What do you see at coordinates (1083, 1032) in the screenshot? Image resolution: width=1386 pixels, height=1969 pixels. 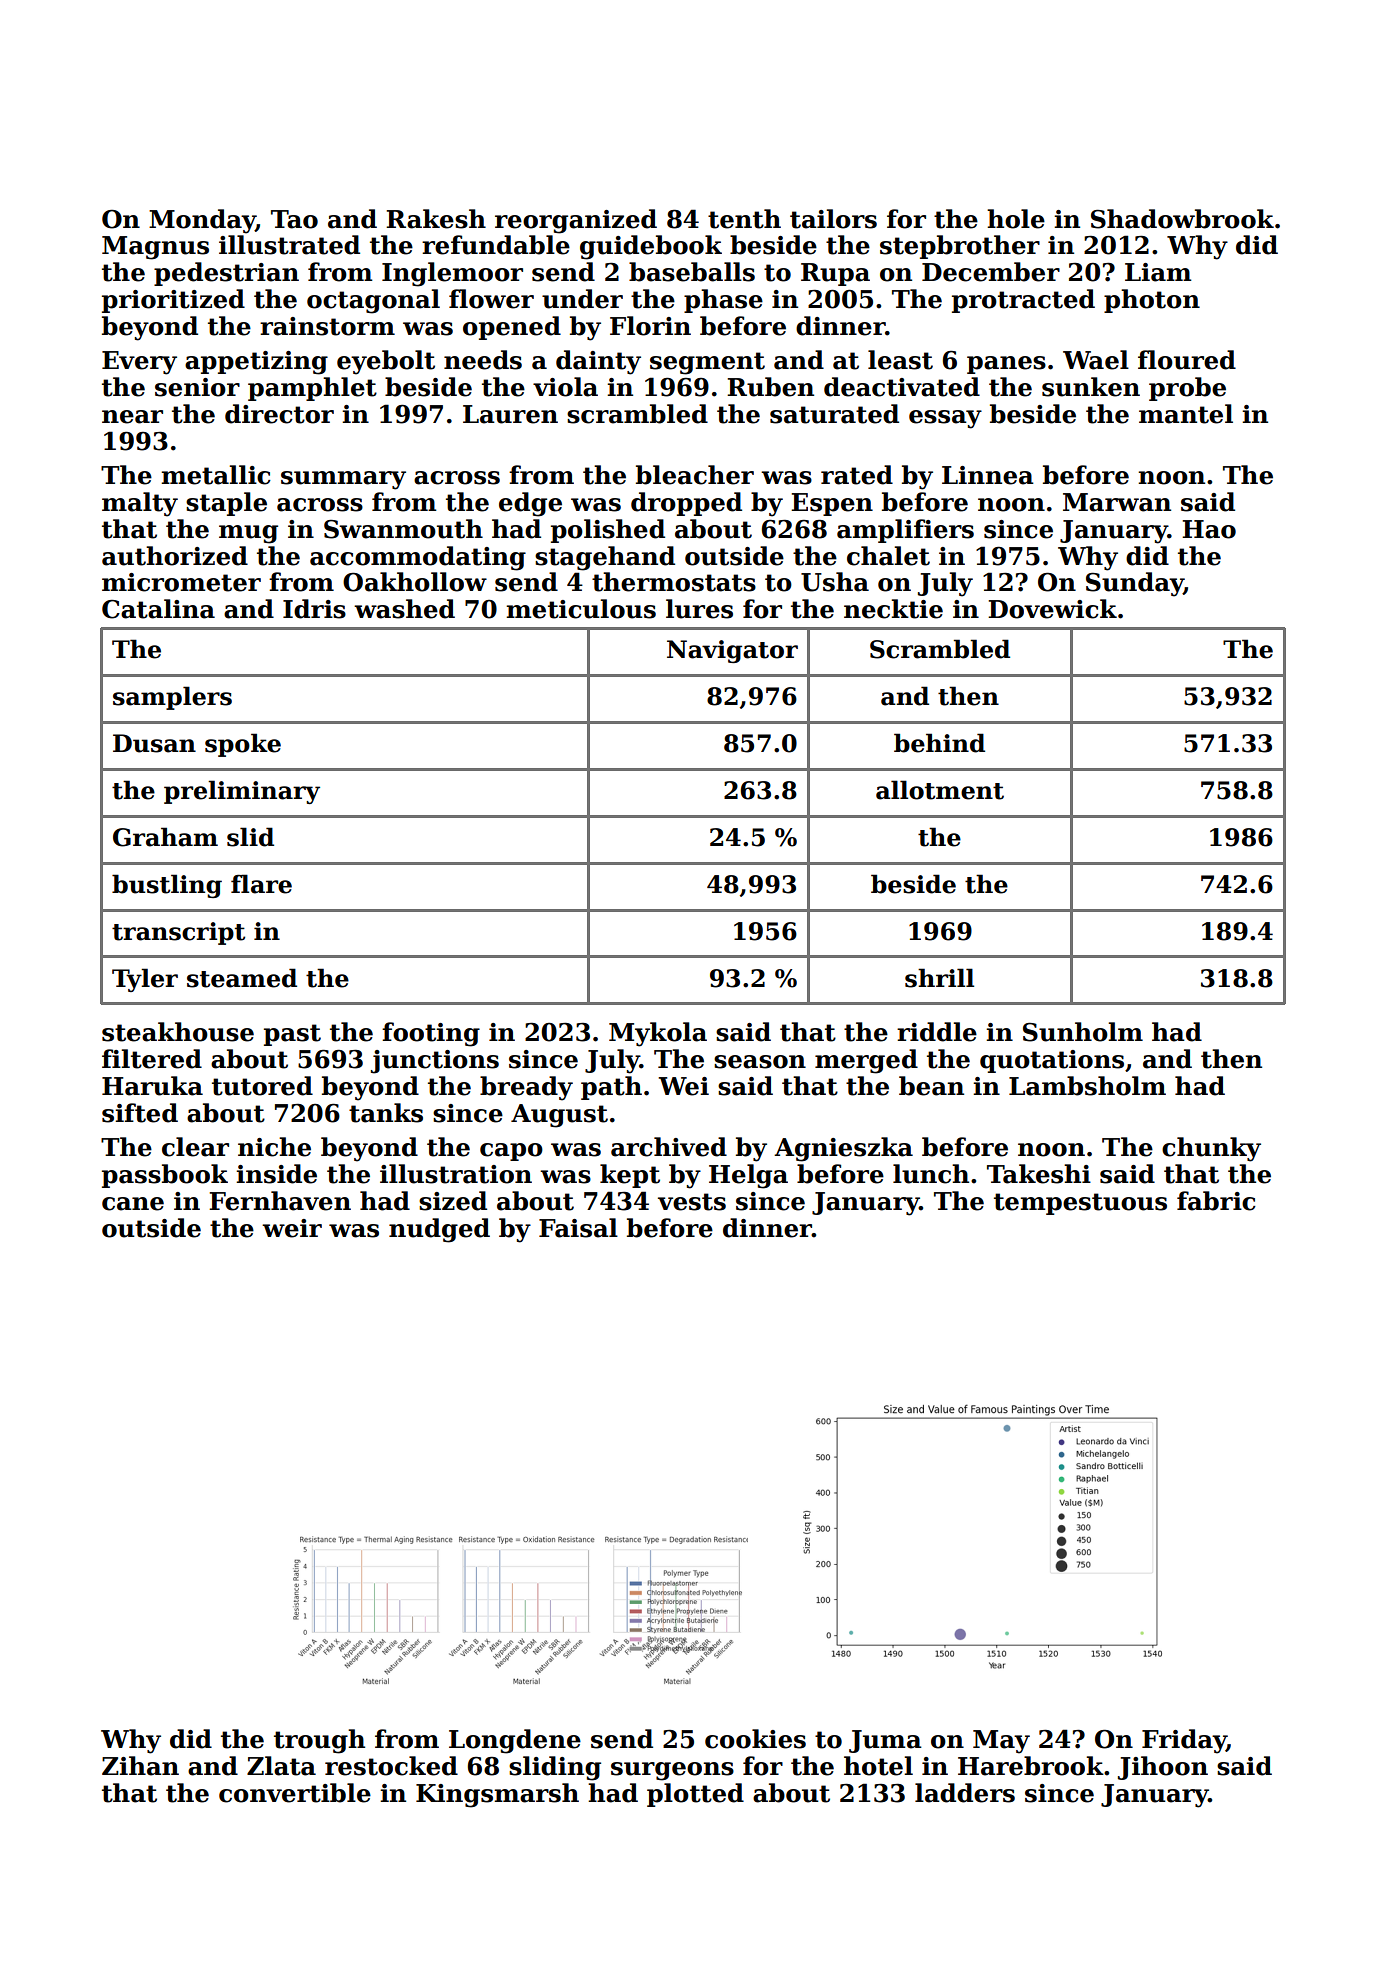 I see `Sunholm` at bounding box center [1083, 1032].
